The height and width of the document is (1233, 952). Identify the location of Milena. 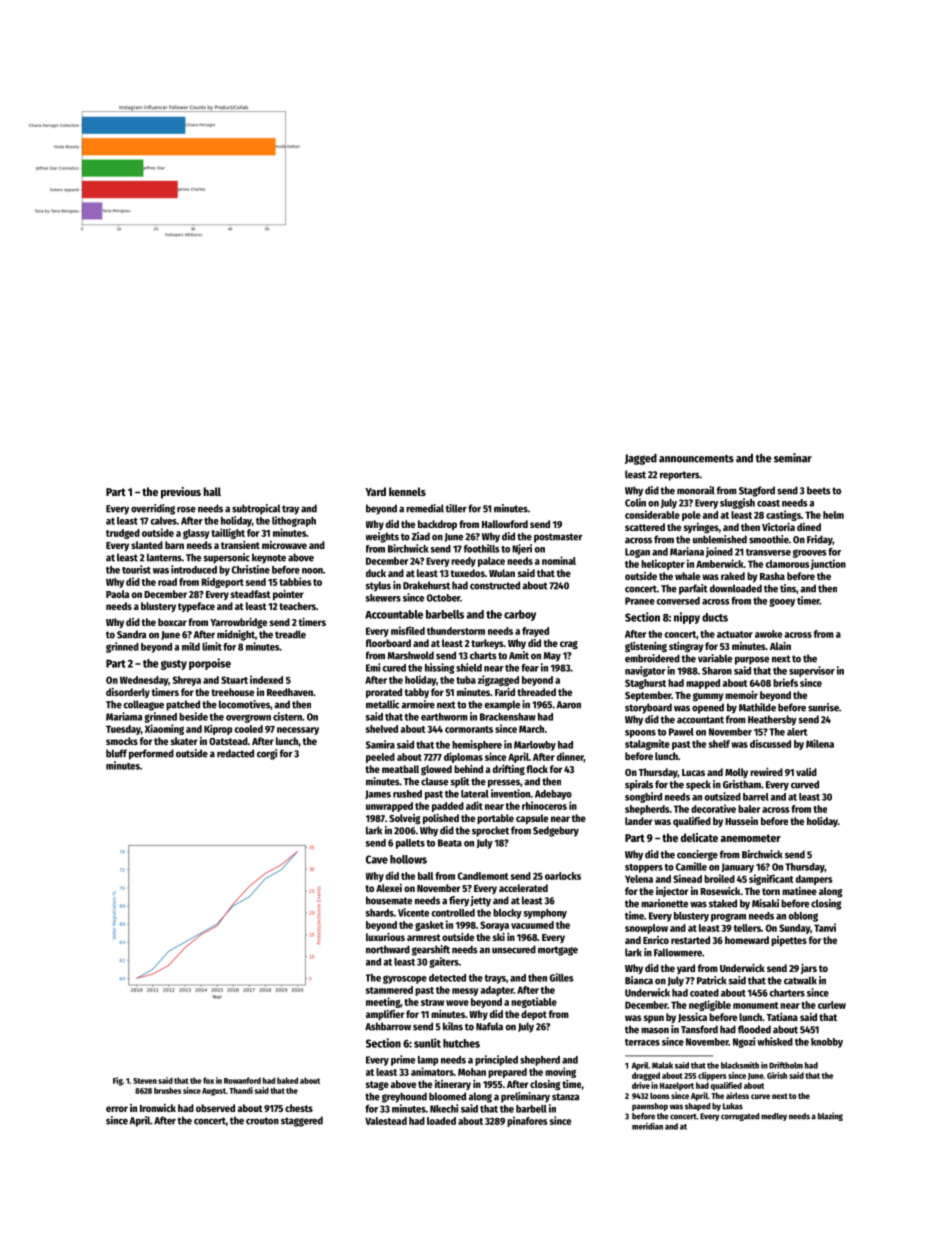
(820, 743).
